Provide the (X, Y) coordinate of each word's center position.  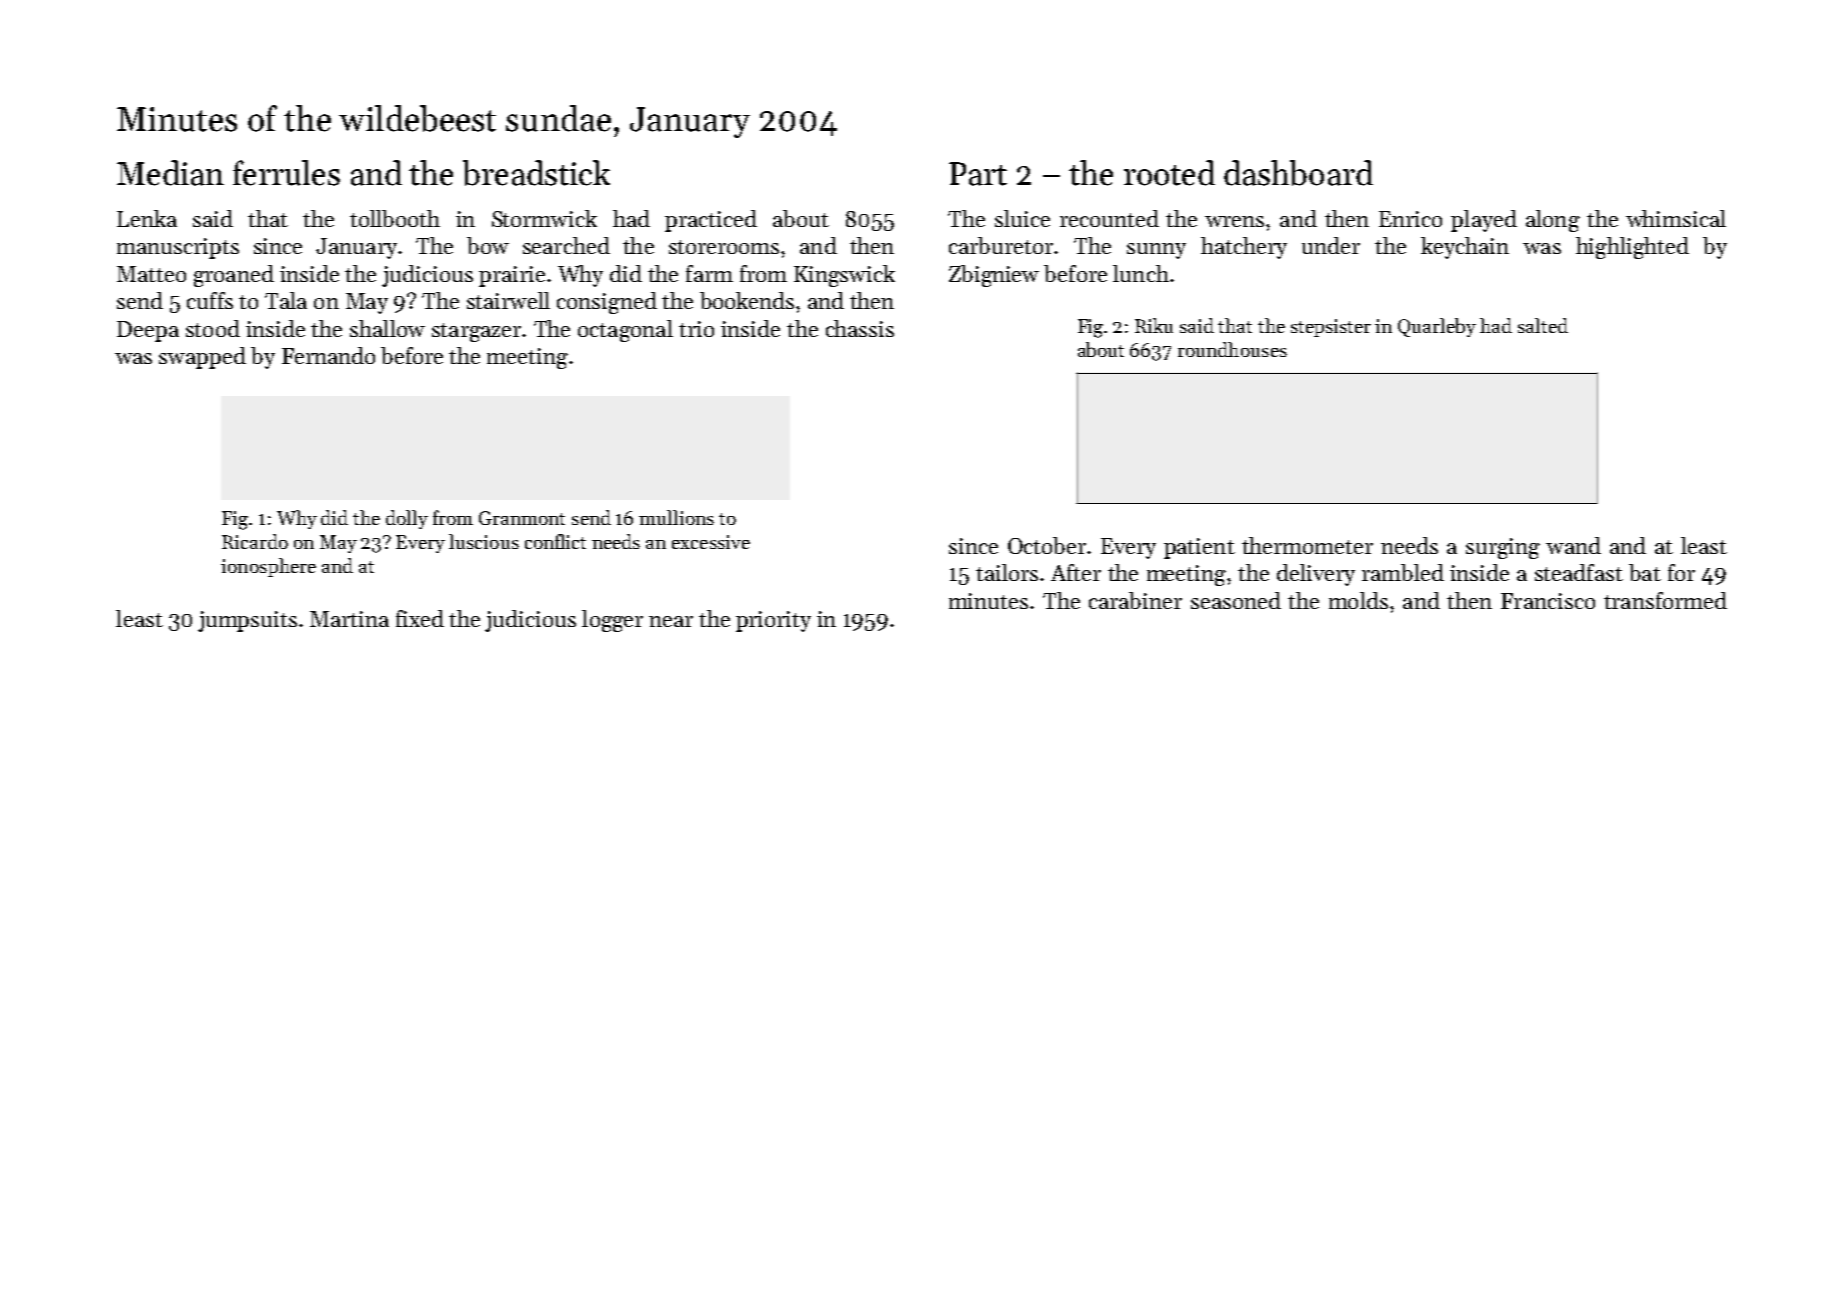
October (1047, 545)
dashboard (1298, 173)
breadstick (536, 173)
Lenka (147, 218)
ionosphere (268, 567)
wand (1573, 545)
